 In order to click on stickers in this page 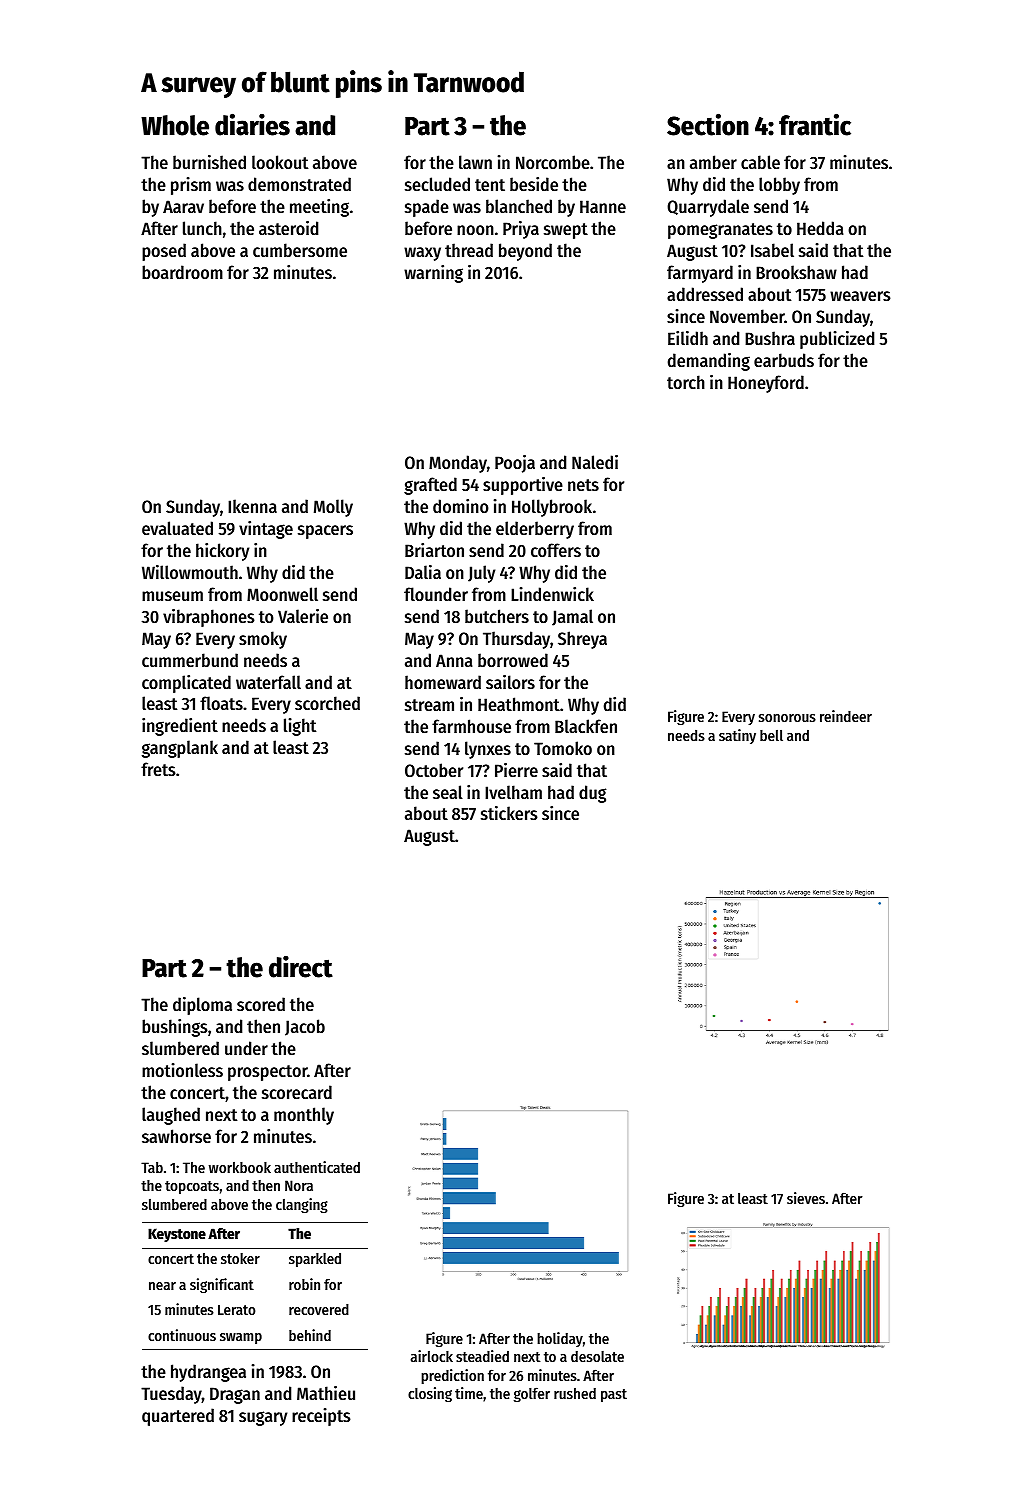, I will do `click(509, 813)`.
